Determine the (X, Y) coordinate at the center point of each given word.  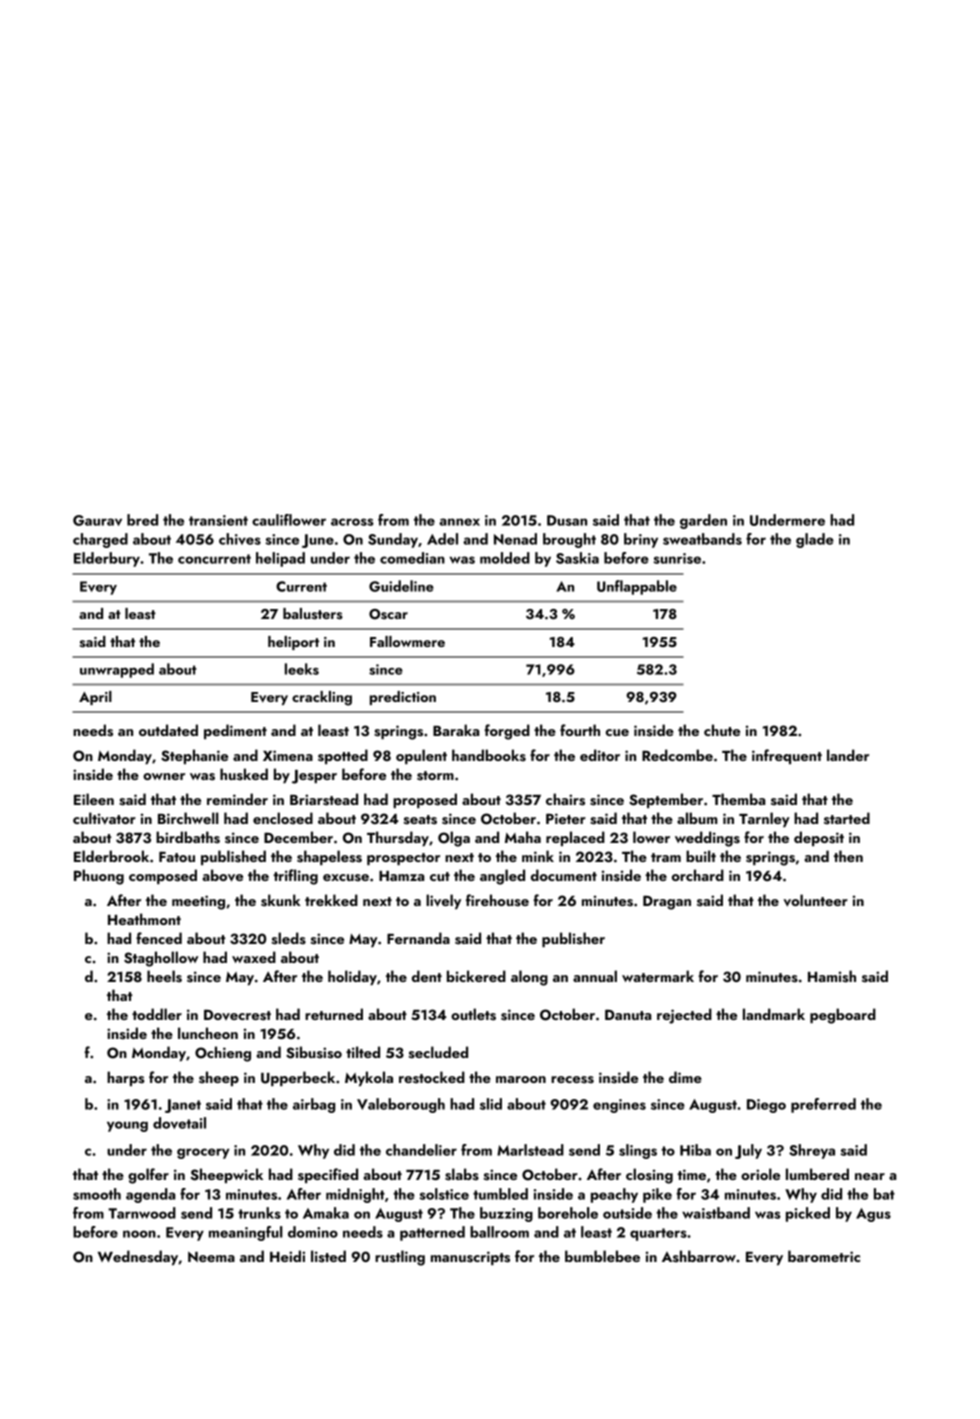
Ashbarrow (699, 1256)
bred (142, 520)
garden (703, 521)
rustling (400, 1258)
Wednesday (138, 1257)
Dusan (567, 520)
